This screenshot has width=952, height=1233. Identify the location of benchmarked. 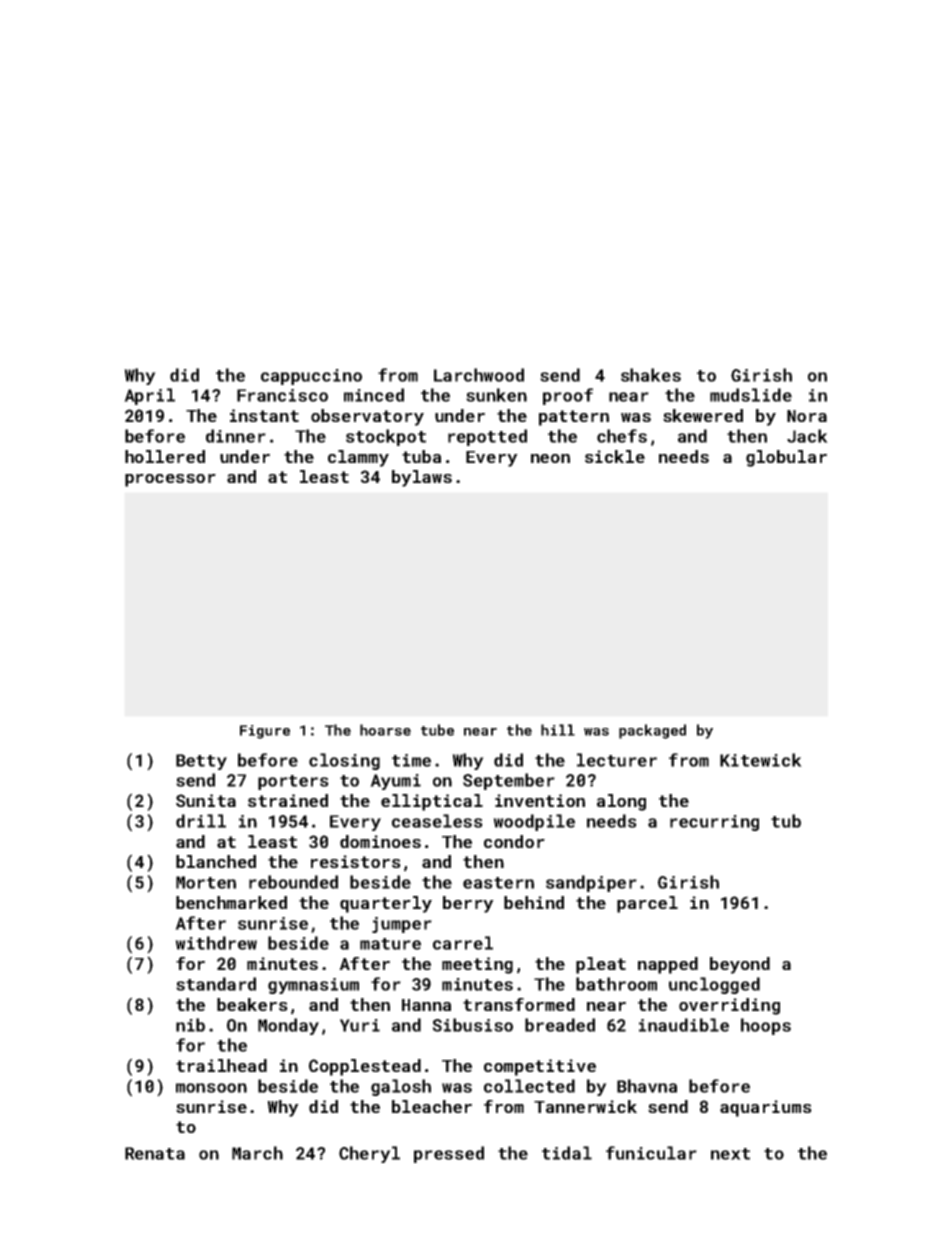
(231, 902).
